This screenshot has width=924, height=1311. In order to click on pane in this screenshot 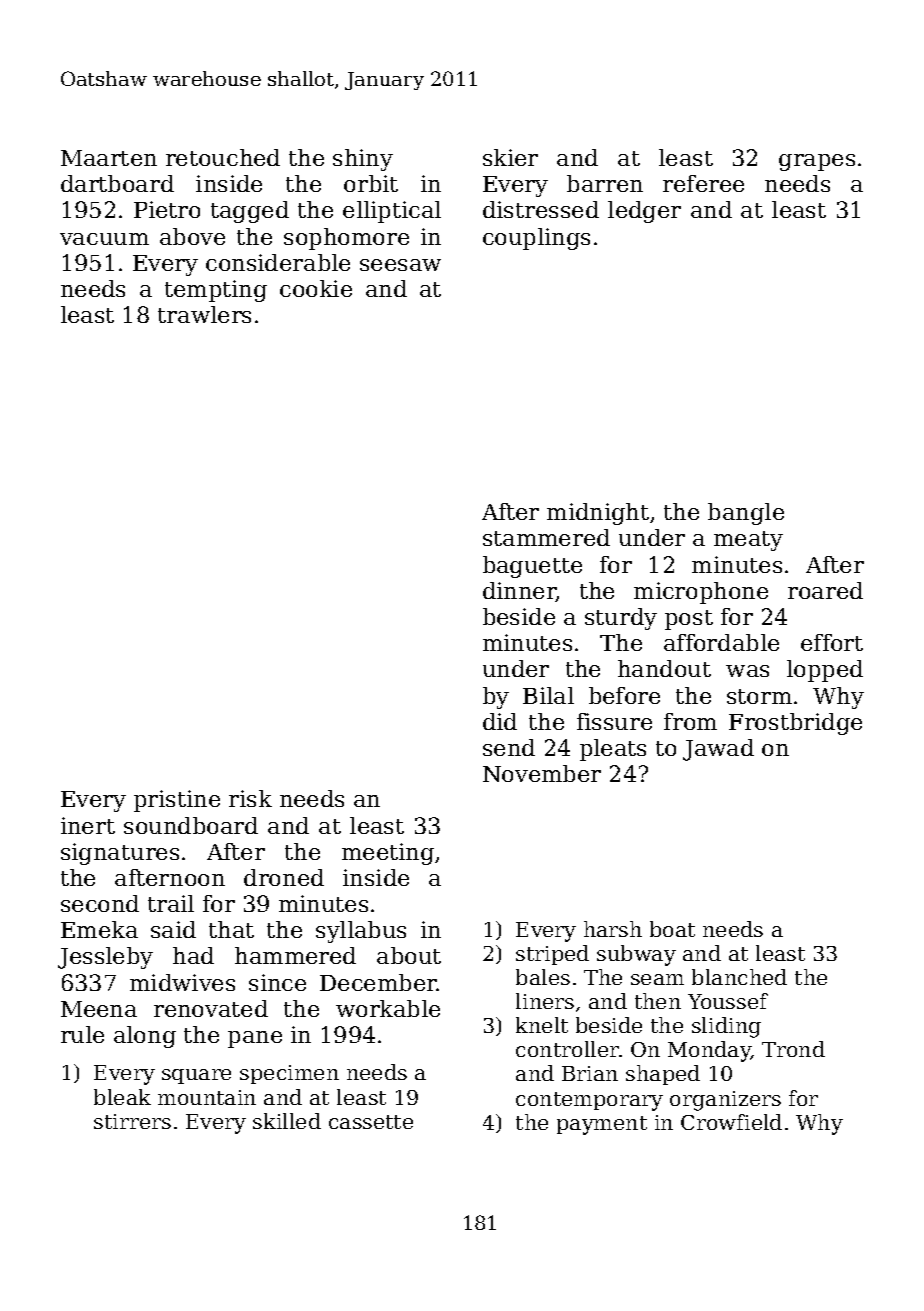, I will do `click(255, 1039)`.
